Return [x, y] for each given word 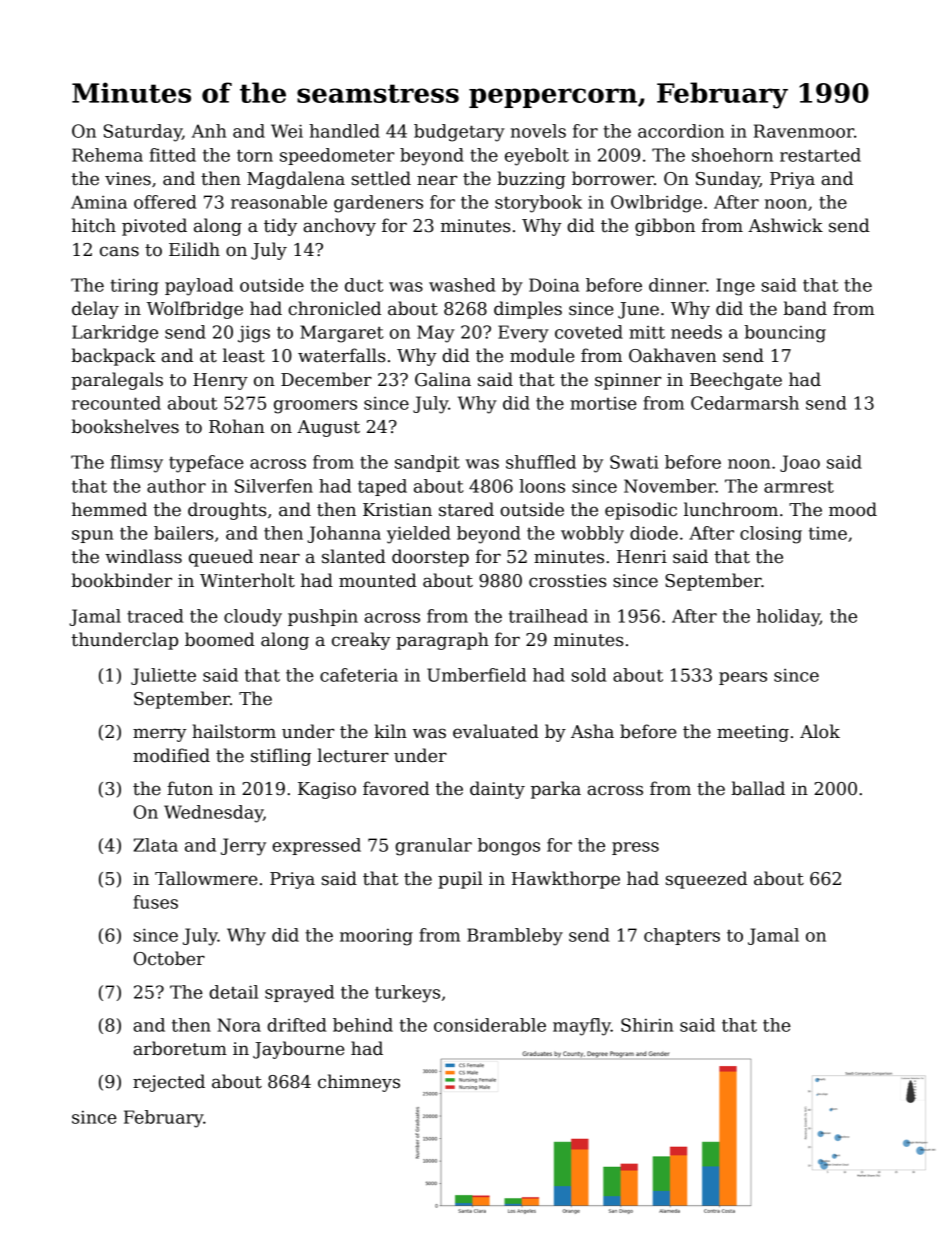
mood [853, 509]
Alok [820, 731]
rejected [169, 1083]
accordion [681, 131]
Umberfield [476, 675]
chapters [682, 936]
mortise [603, 403]
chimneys [359, 1083]
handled [344, 131]
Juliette [163, 676]
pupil [460, 880]
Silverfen [274, 486]
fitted [173, 155]
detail [233, 992]
